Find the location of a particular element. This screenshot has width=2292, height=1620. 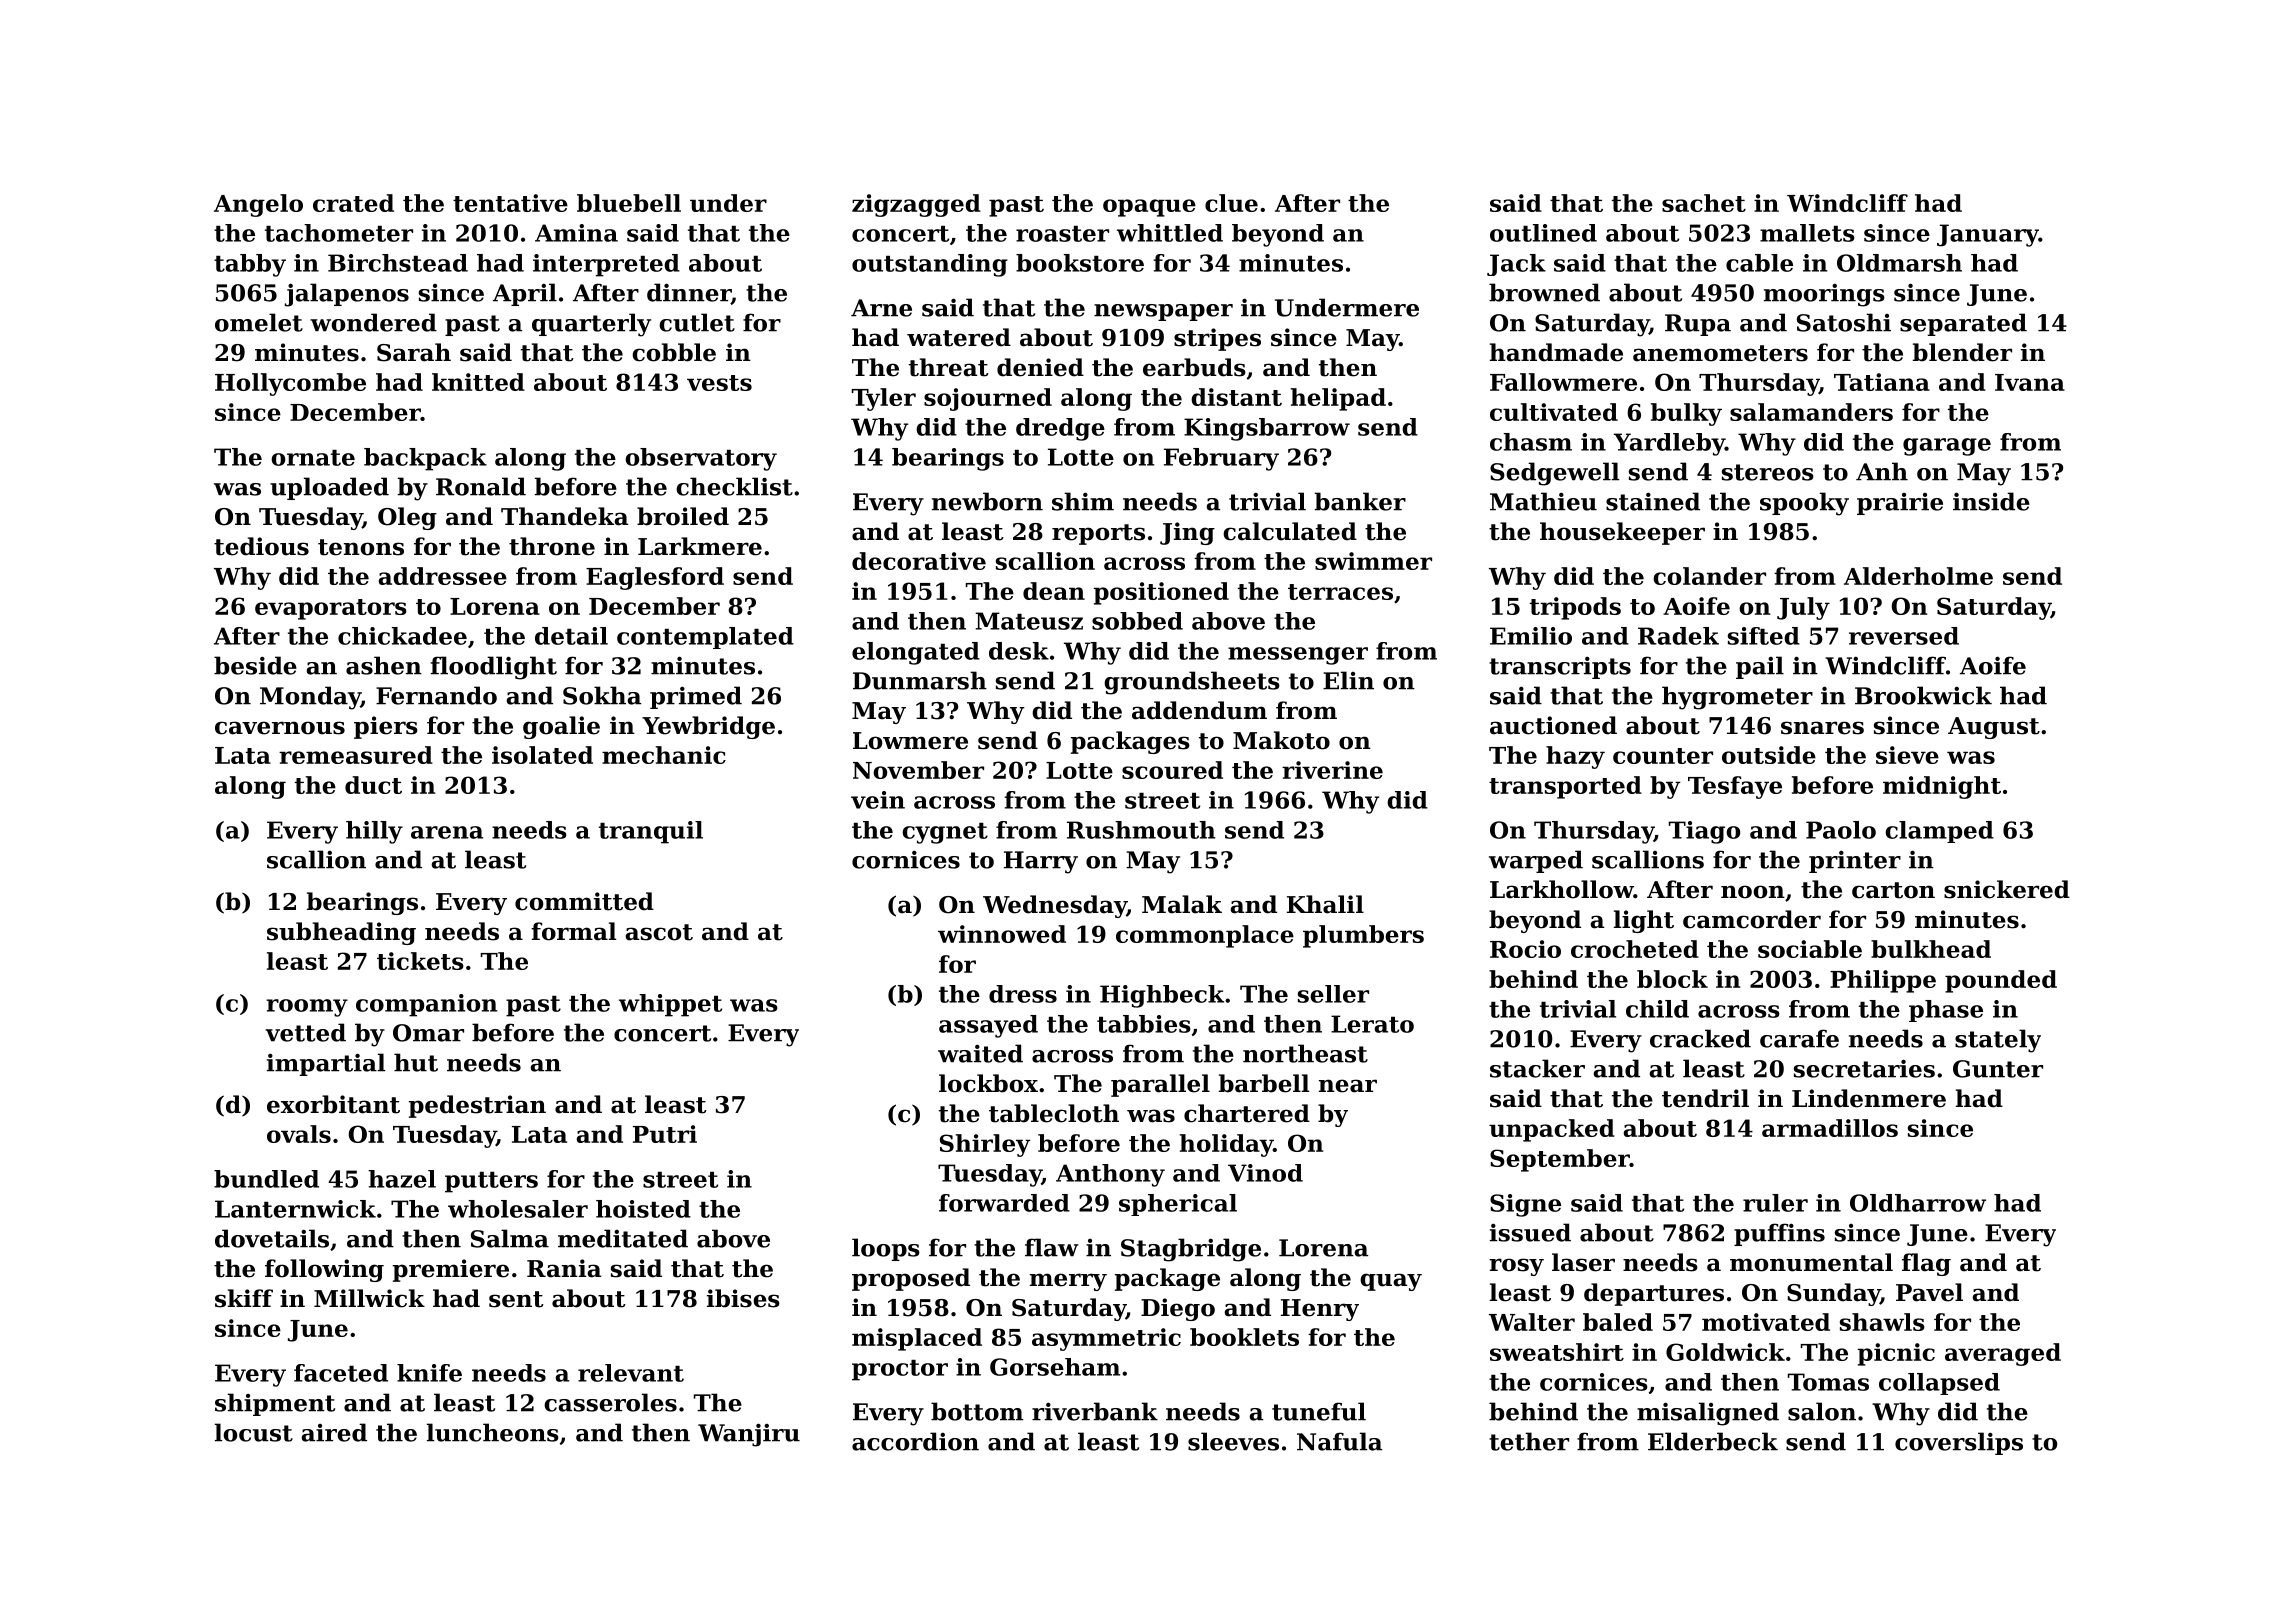

tether is located at coordinates (1529, 1441).
